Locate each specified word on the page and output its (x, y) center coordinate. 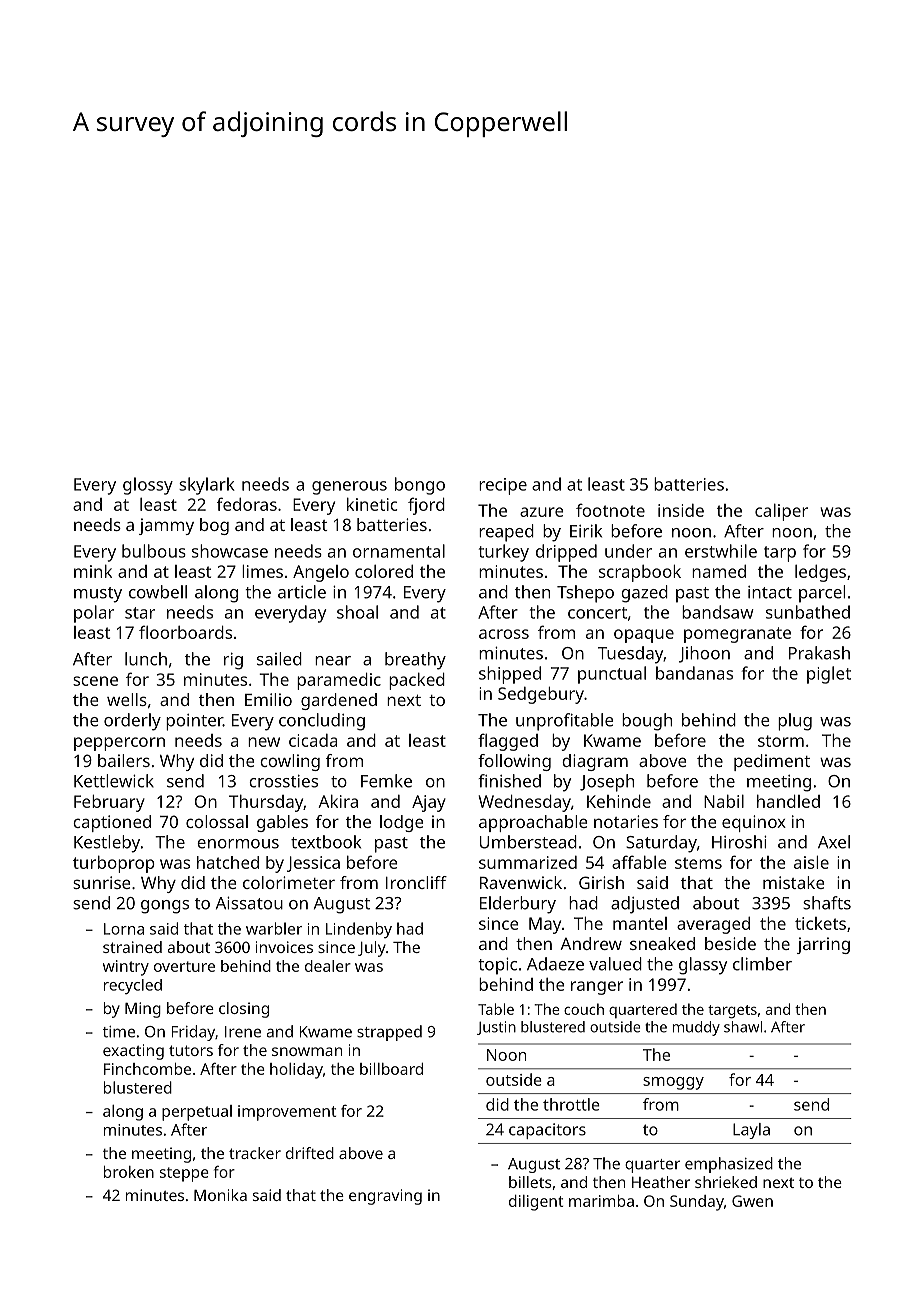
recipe (503, 486)
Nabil (724, 801)
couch (584, 1009)
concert (597, 613)
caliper (781, 512)
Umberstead (528, 842)
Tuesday (631, 655)
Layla (751, 1131)
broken (129, 1172)
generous (349, 488)
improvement (287, 1113)
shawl (743, 1027)
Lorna (124, 929)
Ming (143, 1010)
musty (98, 595)
